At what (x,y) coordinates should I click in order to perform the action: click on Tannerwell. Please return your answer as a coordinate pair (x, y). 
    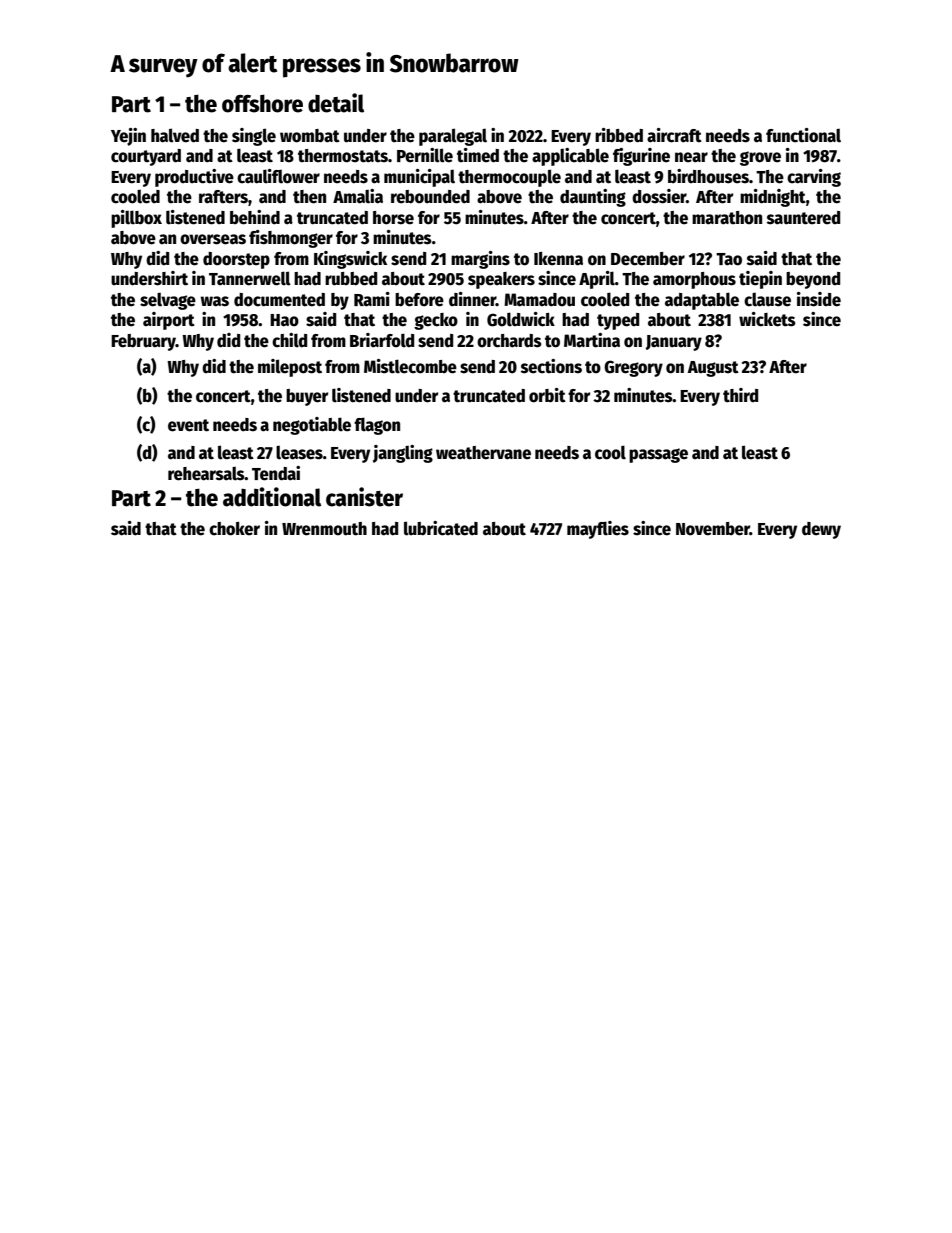
    Looking at the image, I should click on (250, 278).
